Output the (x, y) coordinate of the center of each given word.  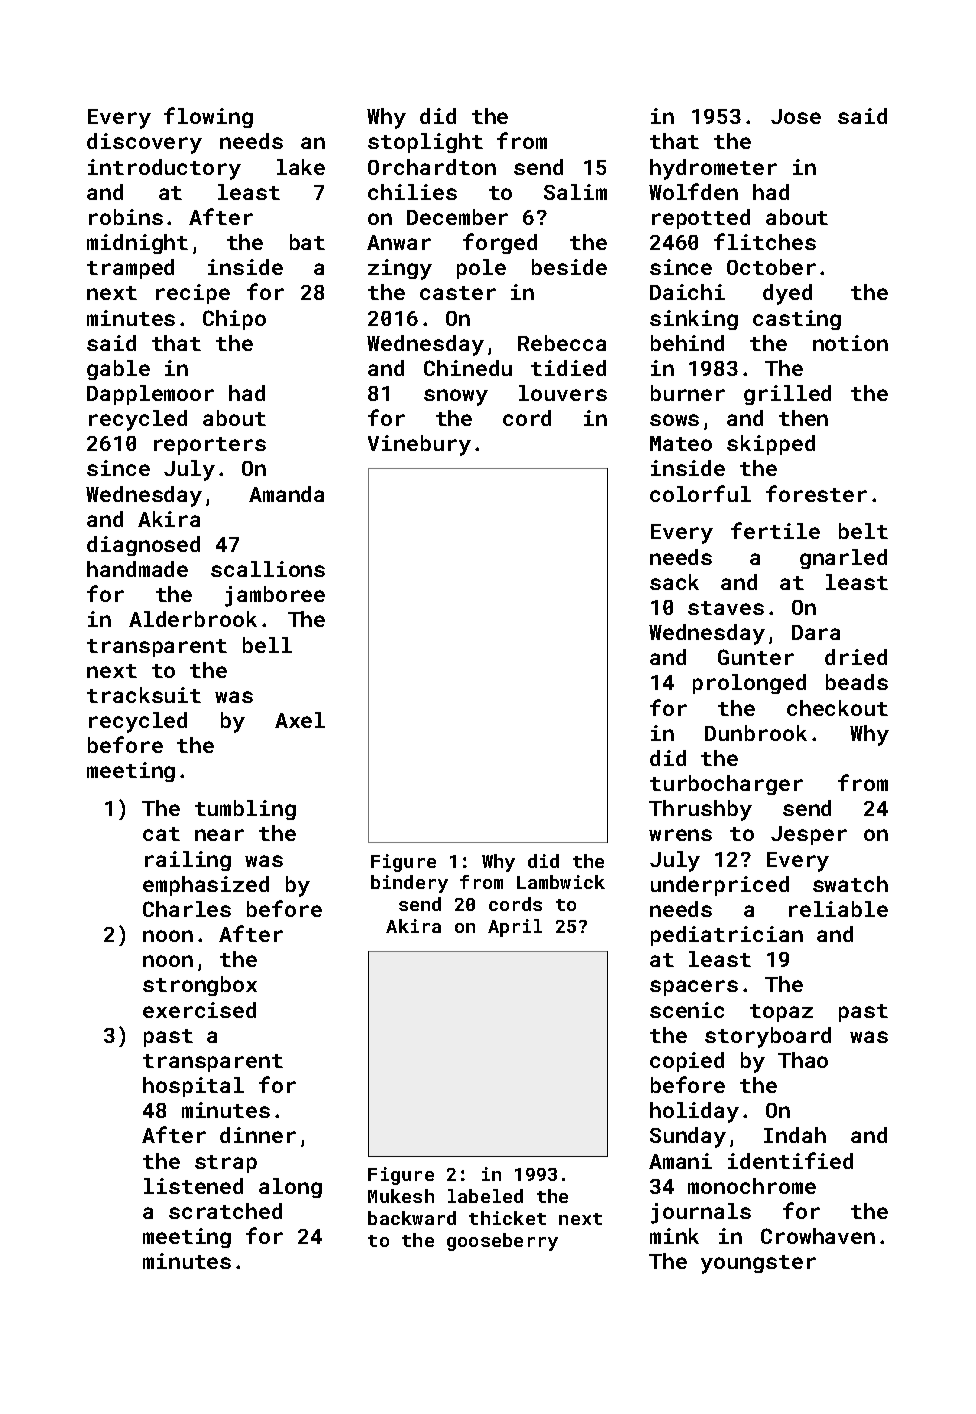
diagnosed (143, 546)
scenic (687, 1010)
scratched (225, 1211)
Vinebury (419, 445)
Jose (796, 116)
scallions (268, 569)
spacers (694, 988)
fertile (775, 530)
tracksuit (144, 695)
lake (301, 167)
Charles (187, 909)
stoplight (425, 143)
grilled (787, 395)
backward (412, 1218)
